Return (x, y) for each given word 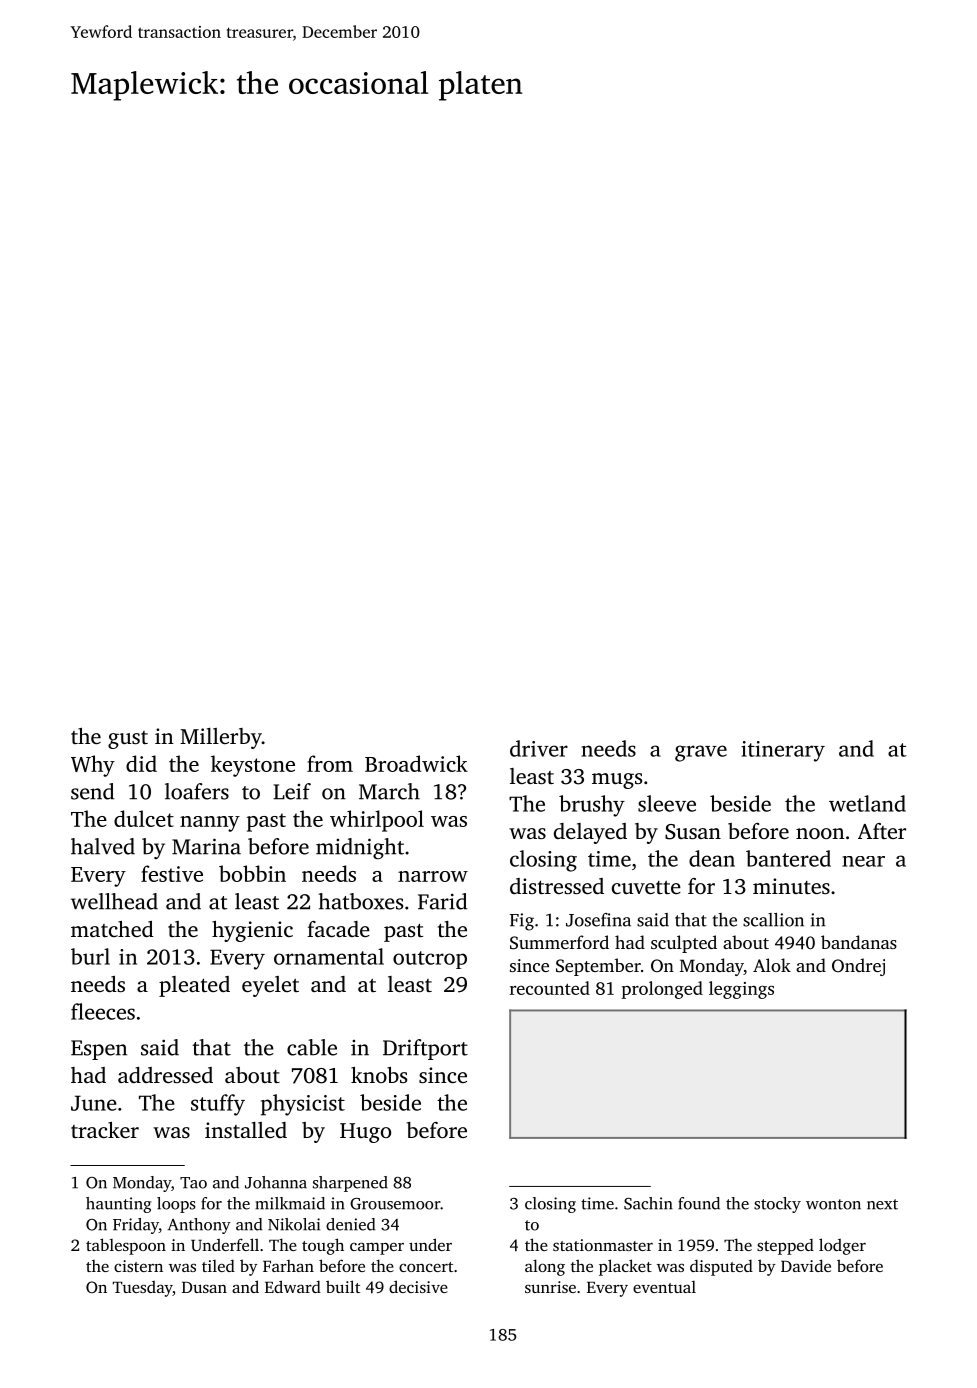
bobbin (252, 873)
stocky (777, 1205)
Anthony (199, 1226)
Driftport (425, 1049)
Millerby (221, 738)
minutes (791, 886)
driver (539, 748)
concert (426, 1267)
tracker (105, 1130)
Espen (99, 1050)
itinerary (783, 751)
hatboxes (360, 901)
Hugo (365, 1133)
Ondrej (858, 967)
